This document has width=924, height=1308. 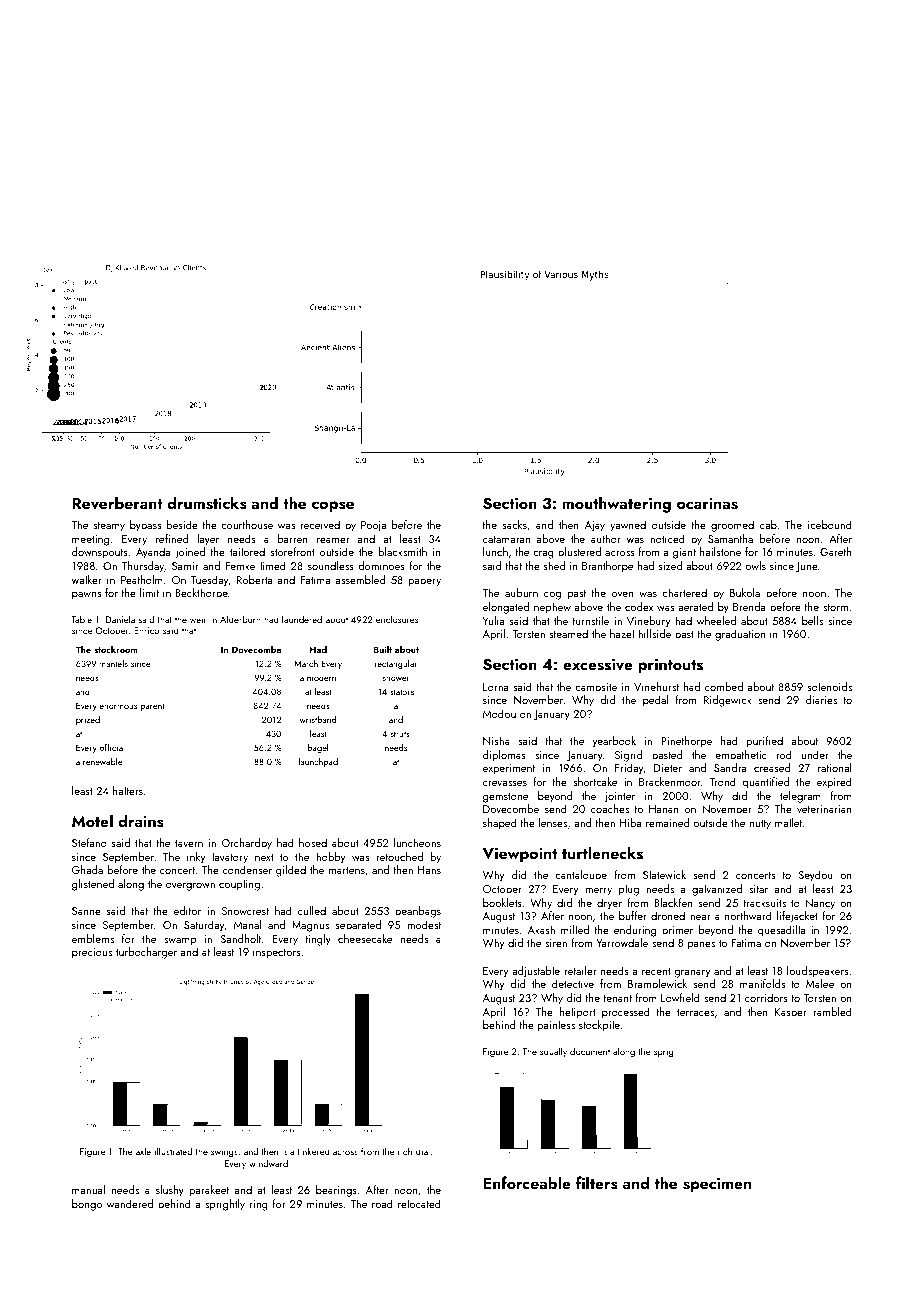 I want to click on gemstone, so click(x=505, y=798).
